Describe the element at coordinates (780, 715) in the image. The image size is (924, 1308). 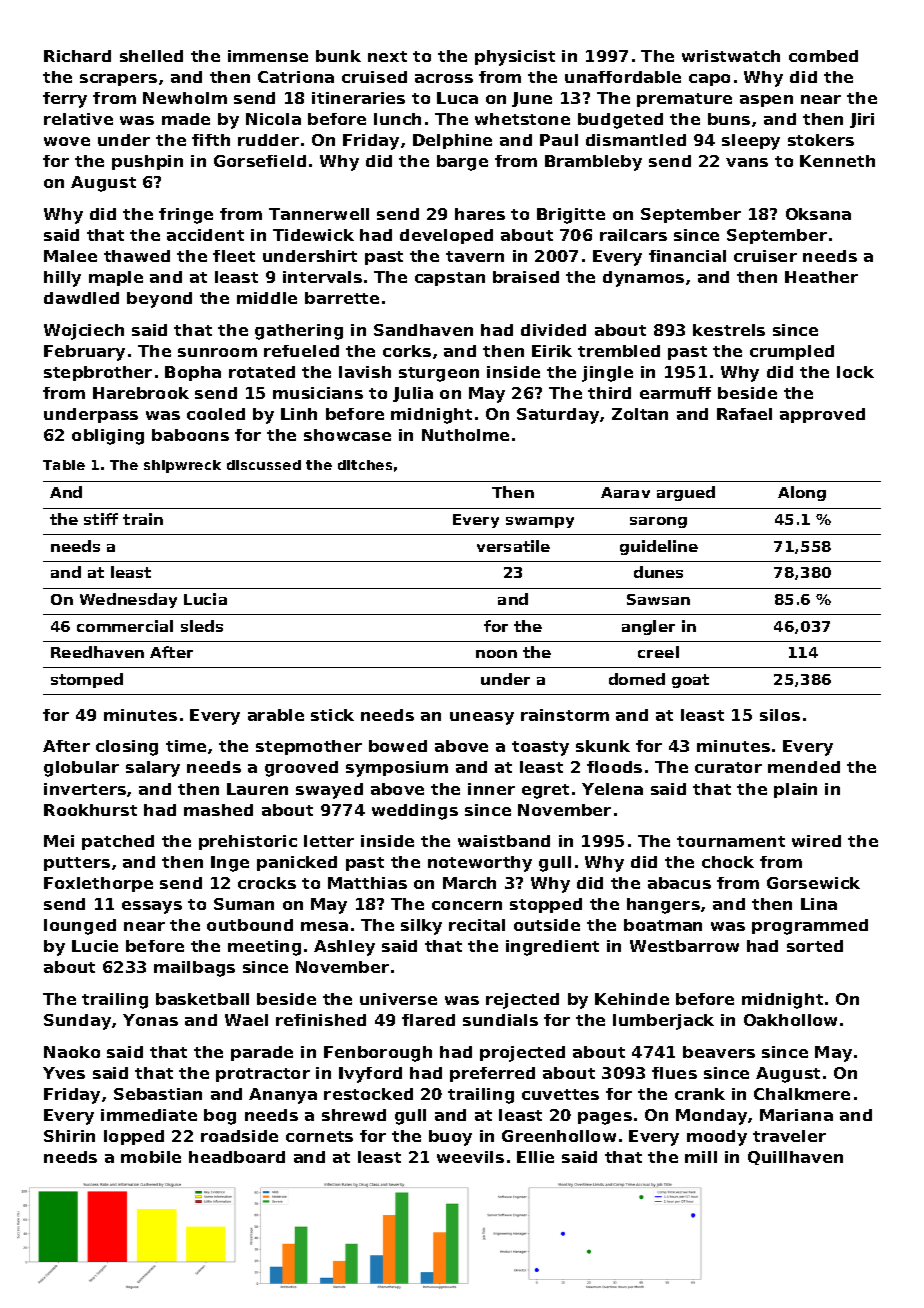
I see `silos` at that location.
